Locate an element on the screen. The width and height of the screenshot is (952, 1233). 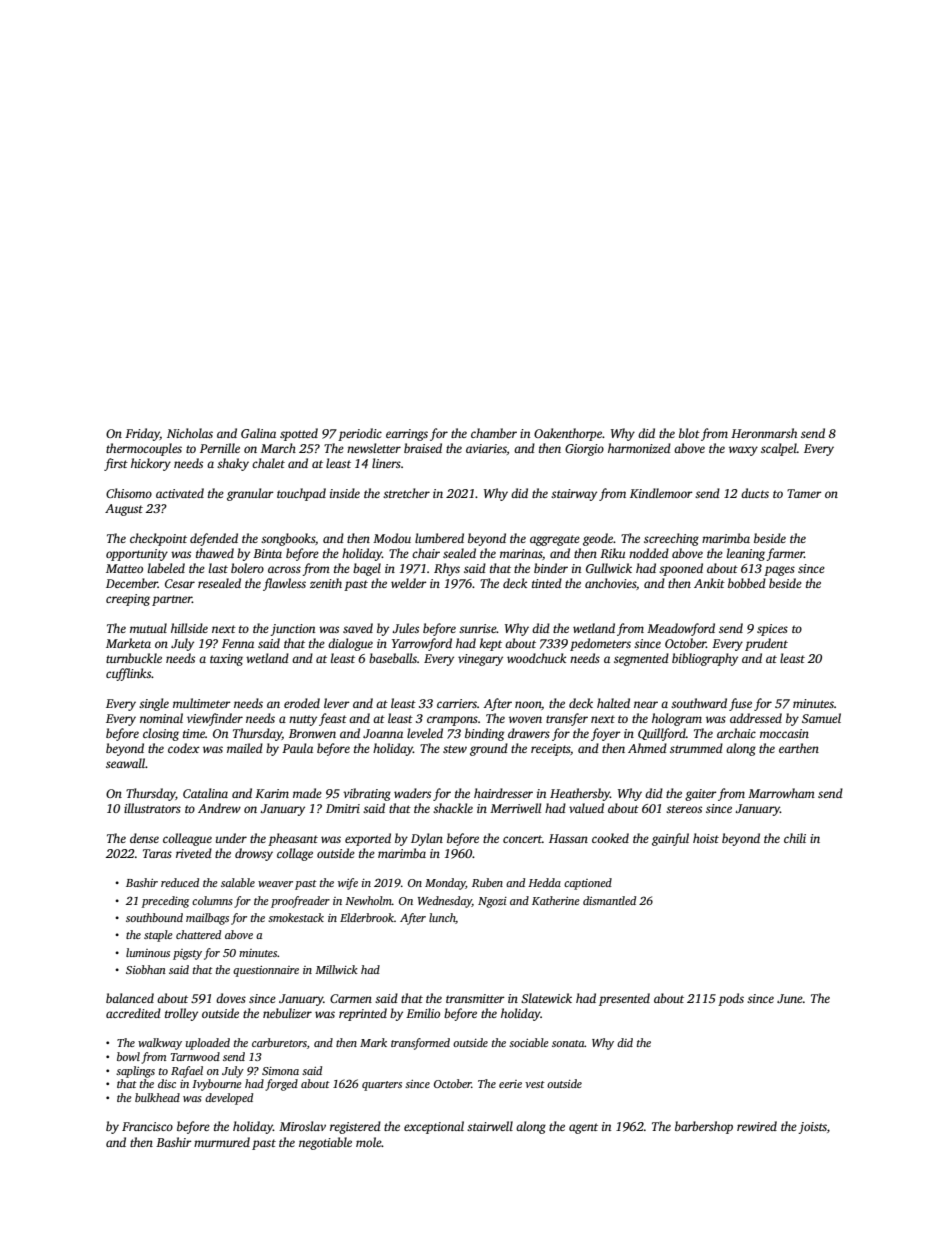
murmured is located at coordinates (222, 1142).
